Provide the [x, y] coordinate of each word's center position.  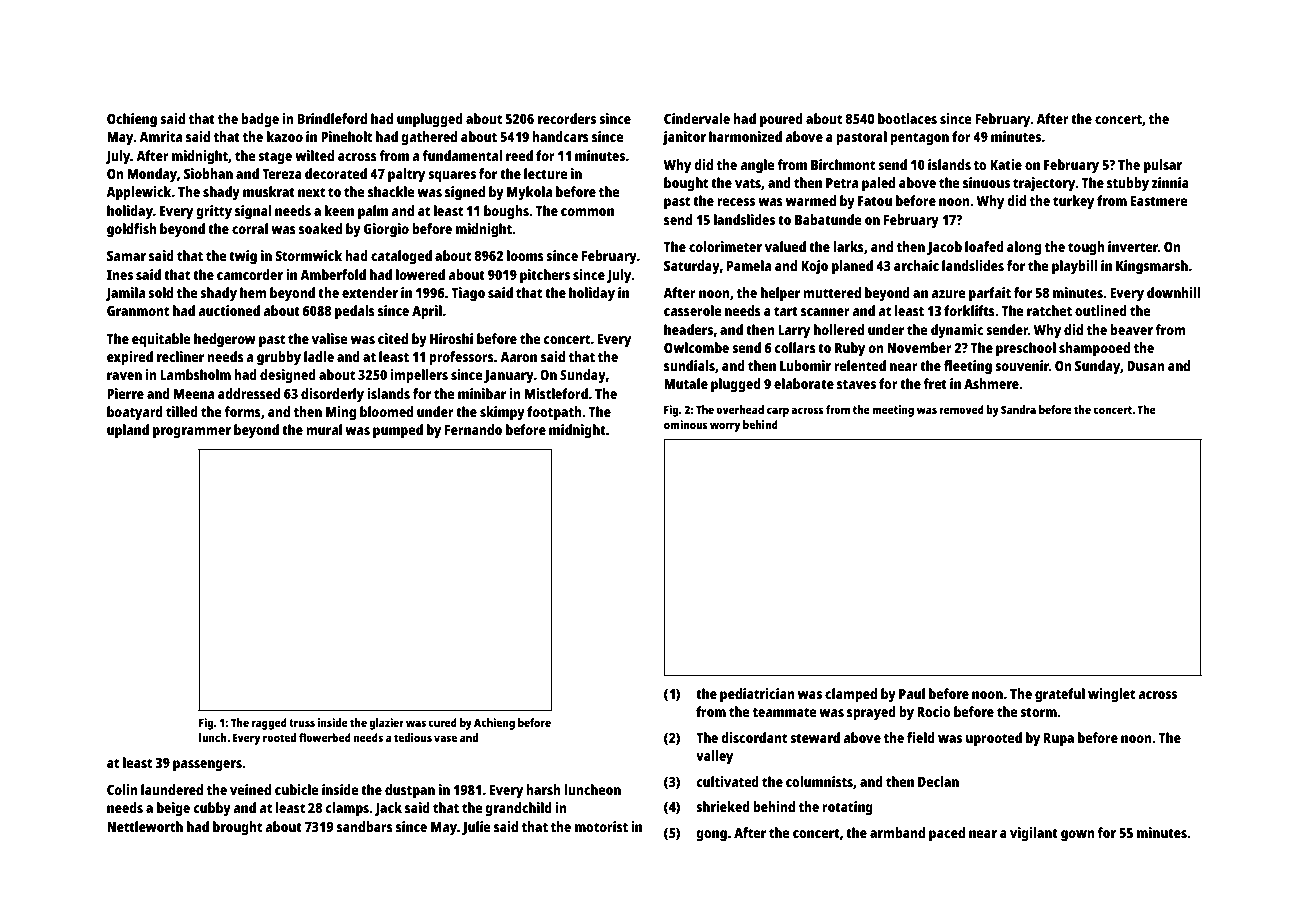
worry [725, 427]
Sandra [1018, 409]
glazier [386, 724]
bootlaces [907, 118]
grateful [1060, 695]
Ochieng [132, 120]
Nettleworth [145, 826]
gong [711, 836]
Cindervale [697, 118]
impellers [419, 376]
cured [442, 722]
